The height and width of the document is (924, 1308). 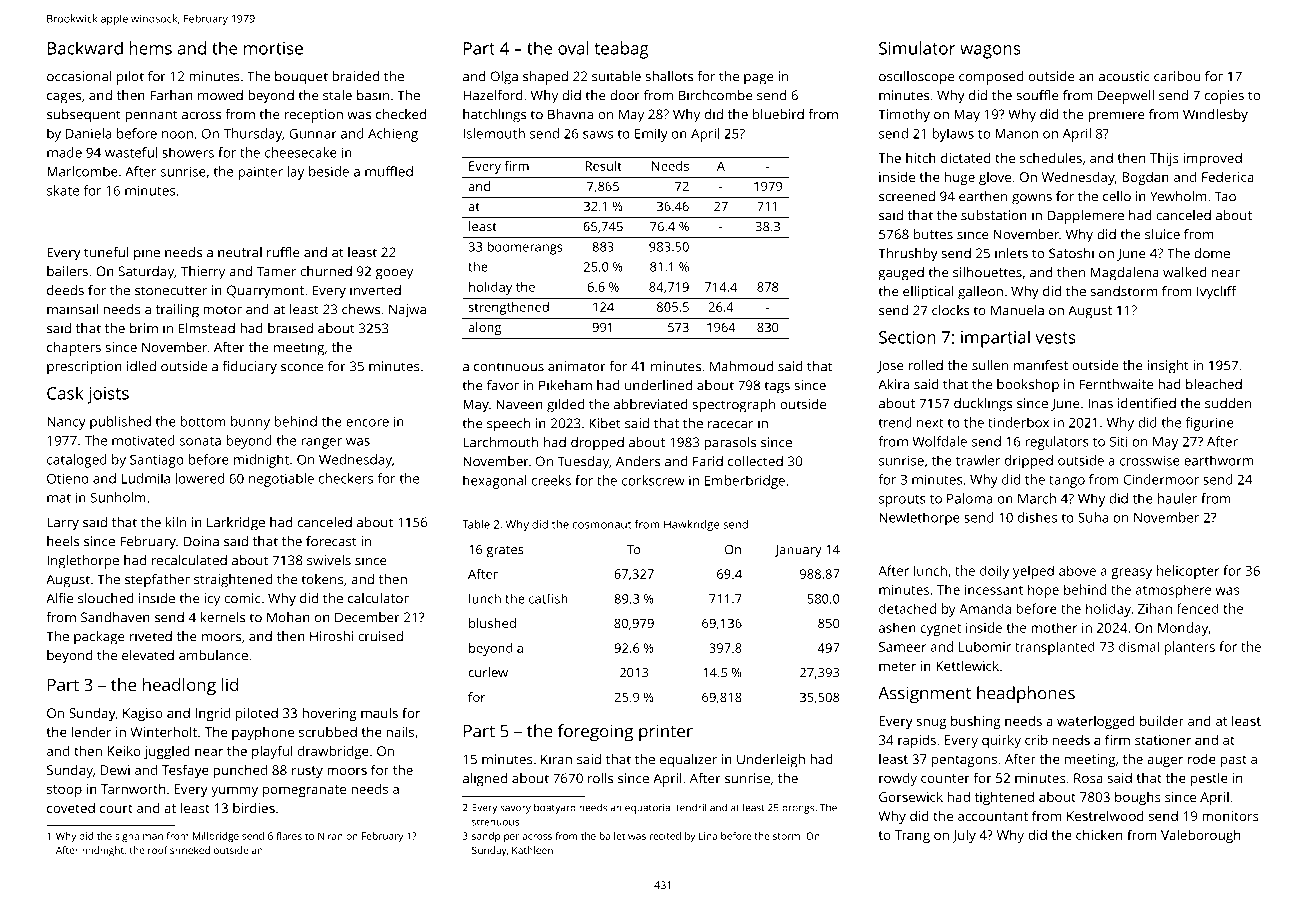 I want to click on Keiko, so click(x=124, y=750).
